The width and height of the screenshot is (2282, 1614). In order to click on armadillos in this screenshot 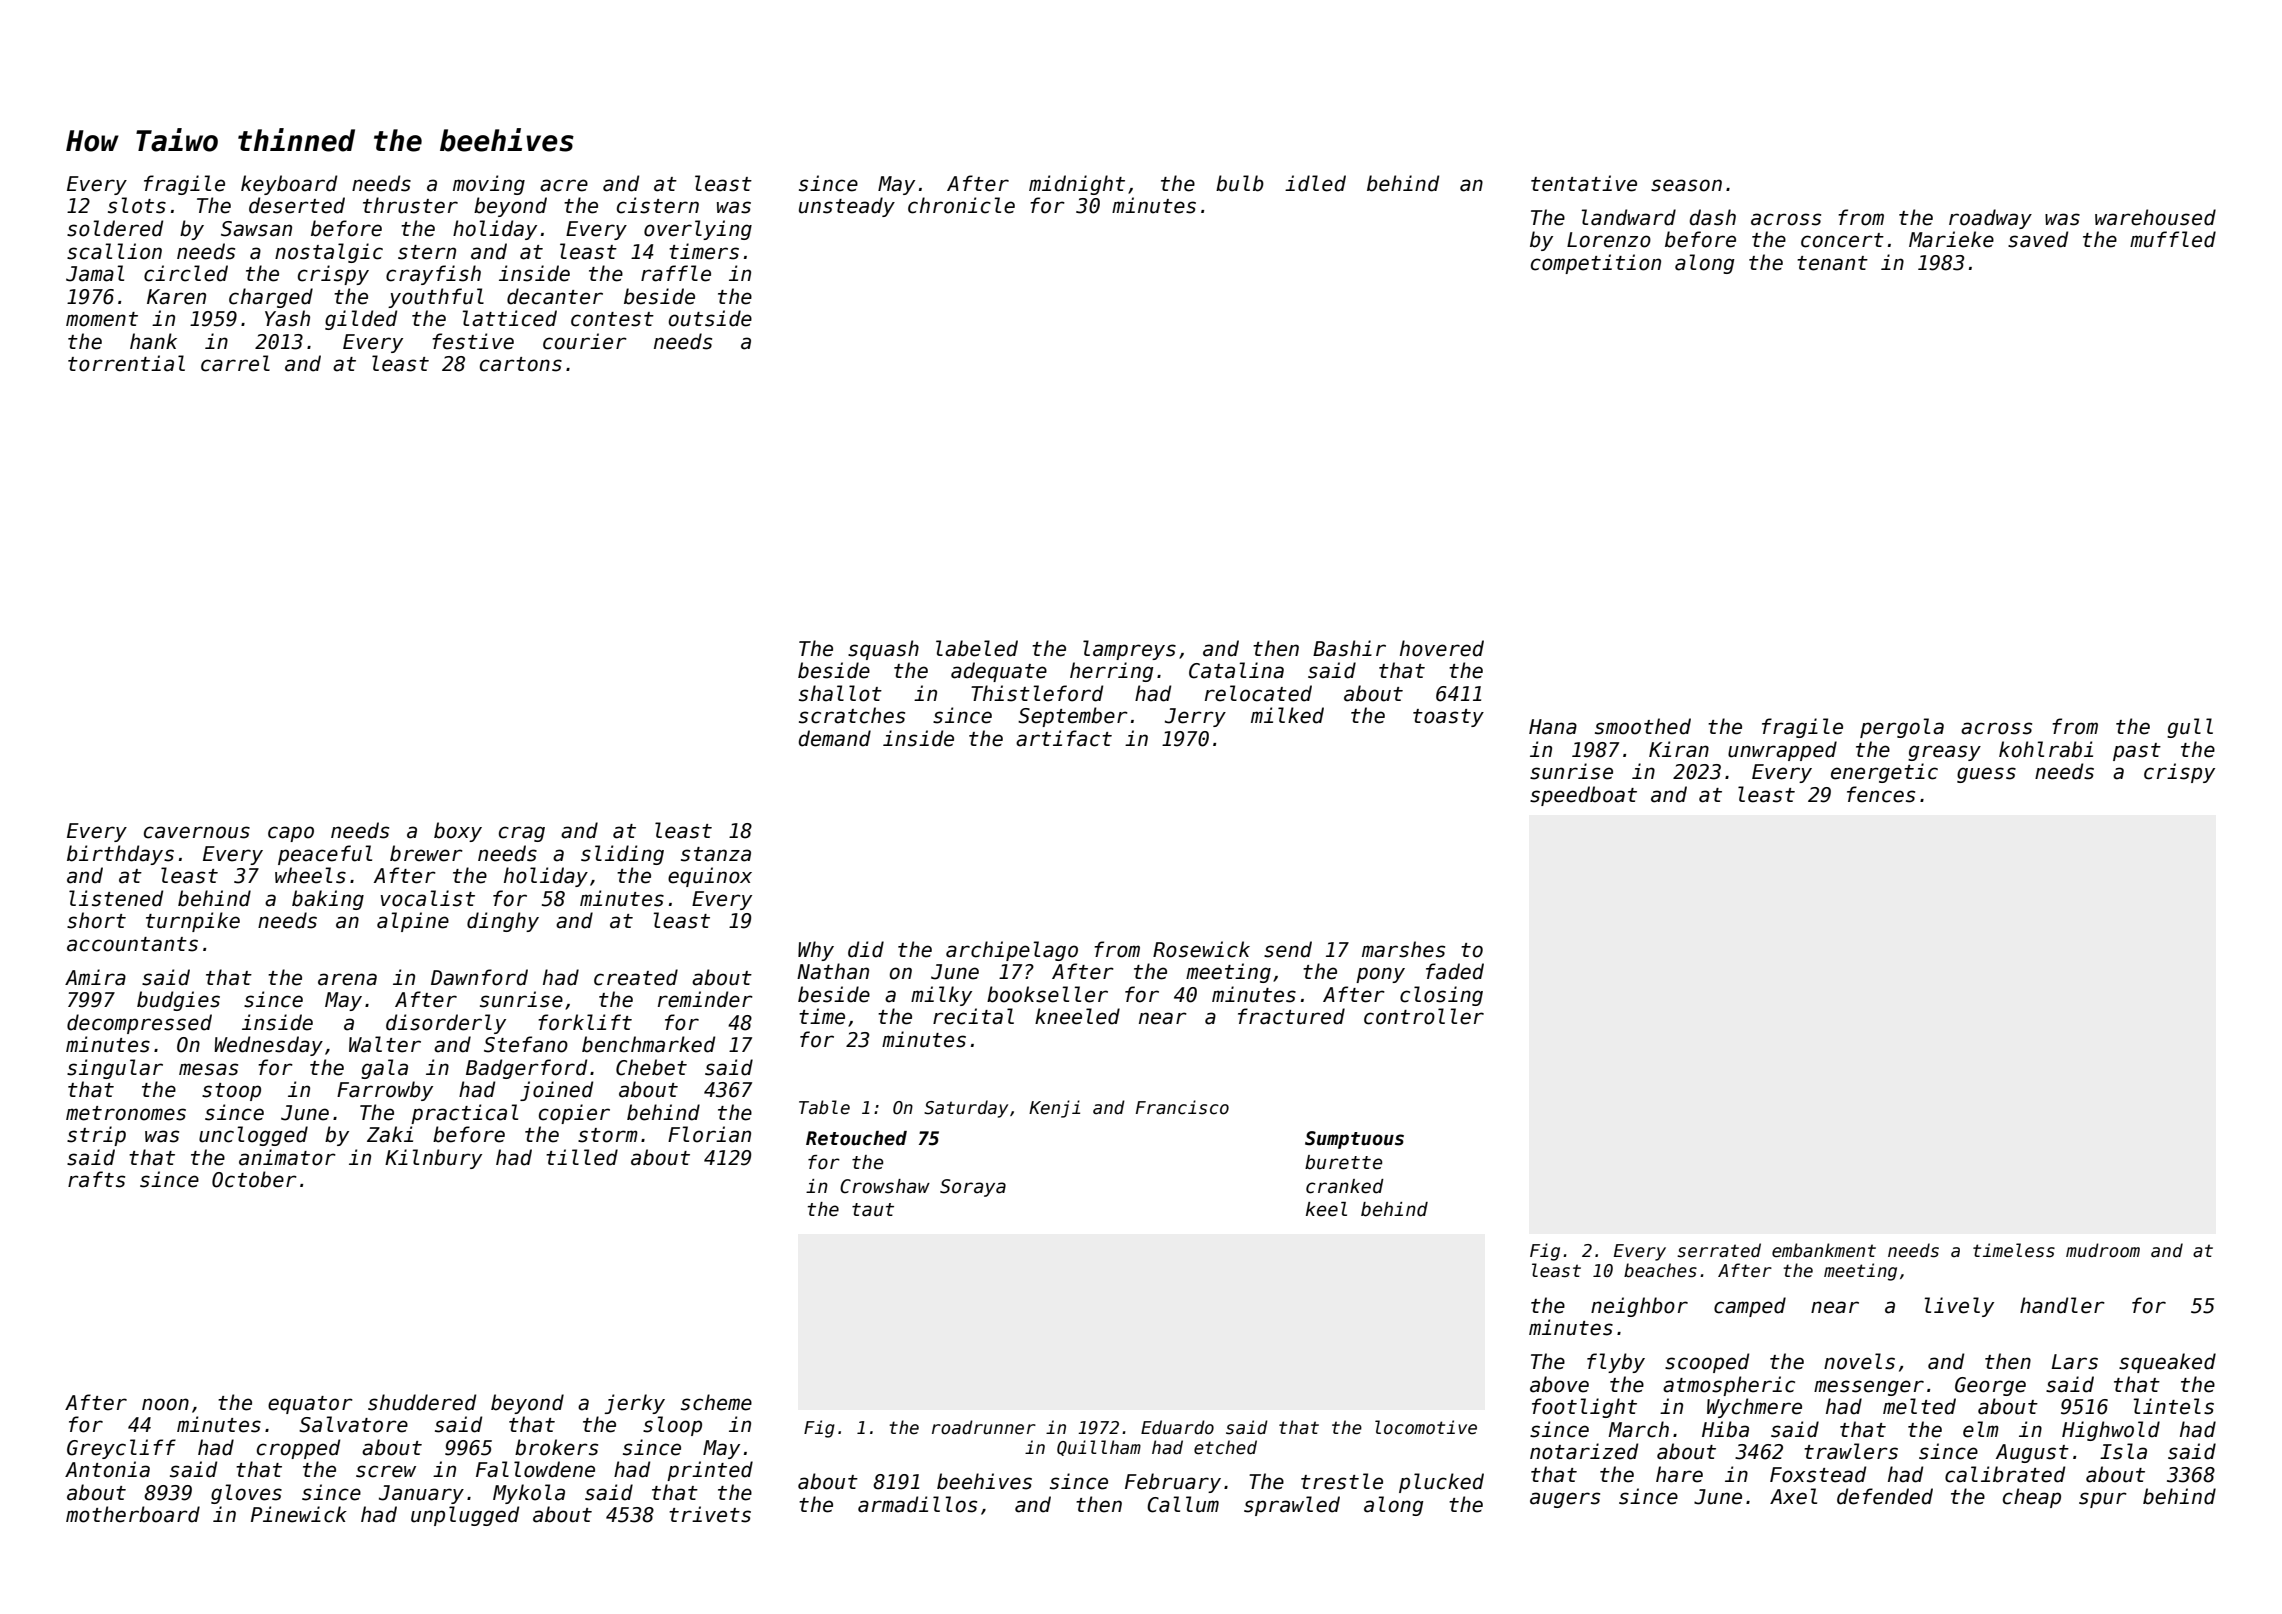, I will do `click(917, 1504)`.
